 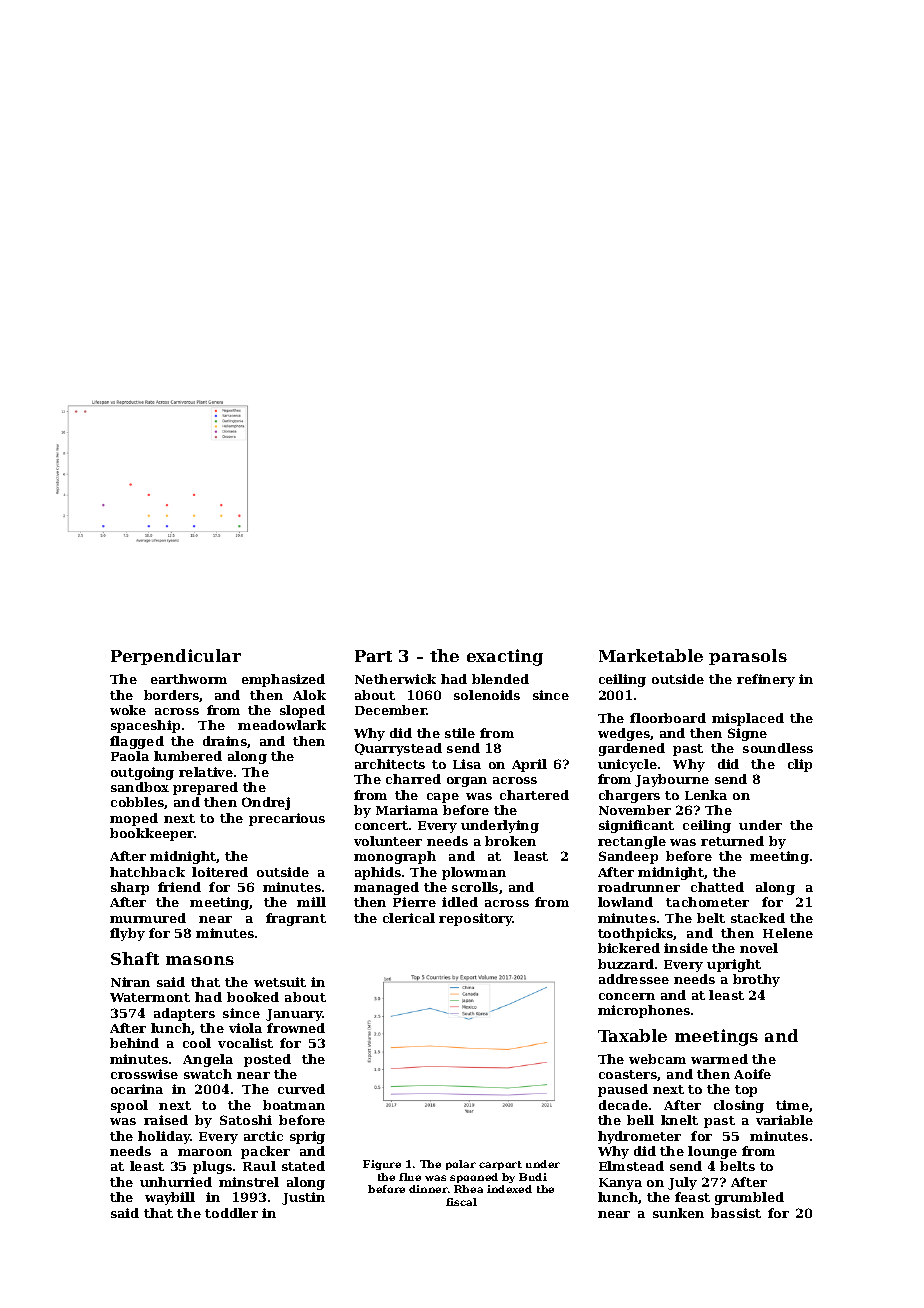 What do you see at coordinates (476, 919) in the screenshot?
I see `repository` at bounding box center [476, 919].
